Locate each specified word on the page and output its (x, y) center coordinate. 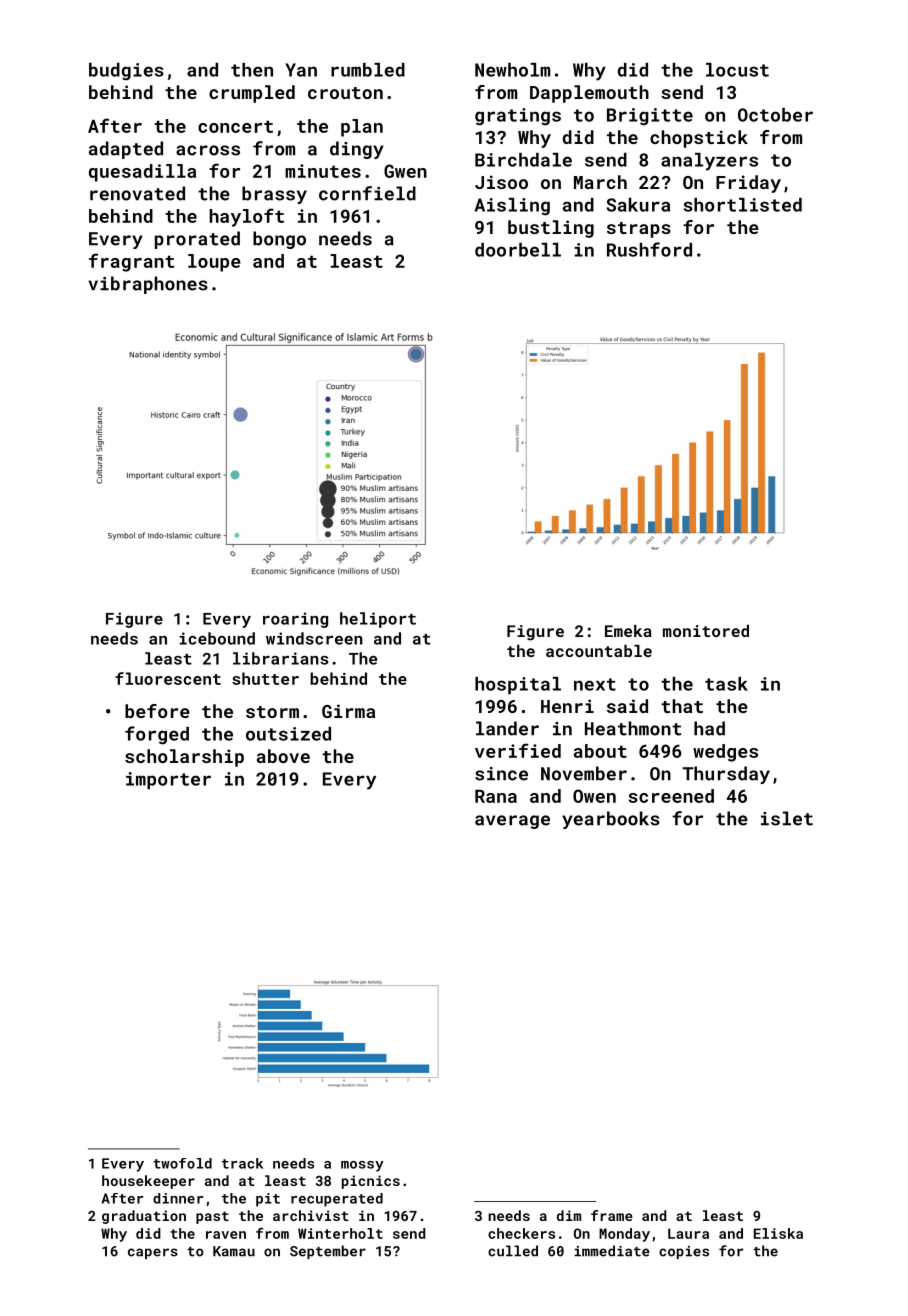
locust (737, 70)
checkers (521, 1233)
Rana (496, 796)
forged (157, 735)
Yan (301, 70)
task (726, 684)
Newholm (512, 70)
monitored (706, 631)
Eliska (778, 1233)
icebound (217, 638)
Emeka (628, 631)
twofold (182, 1163)
